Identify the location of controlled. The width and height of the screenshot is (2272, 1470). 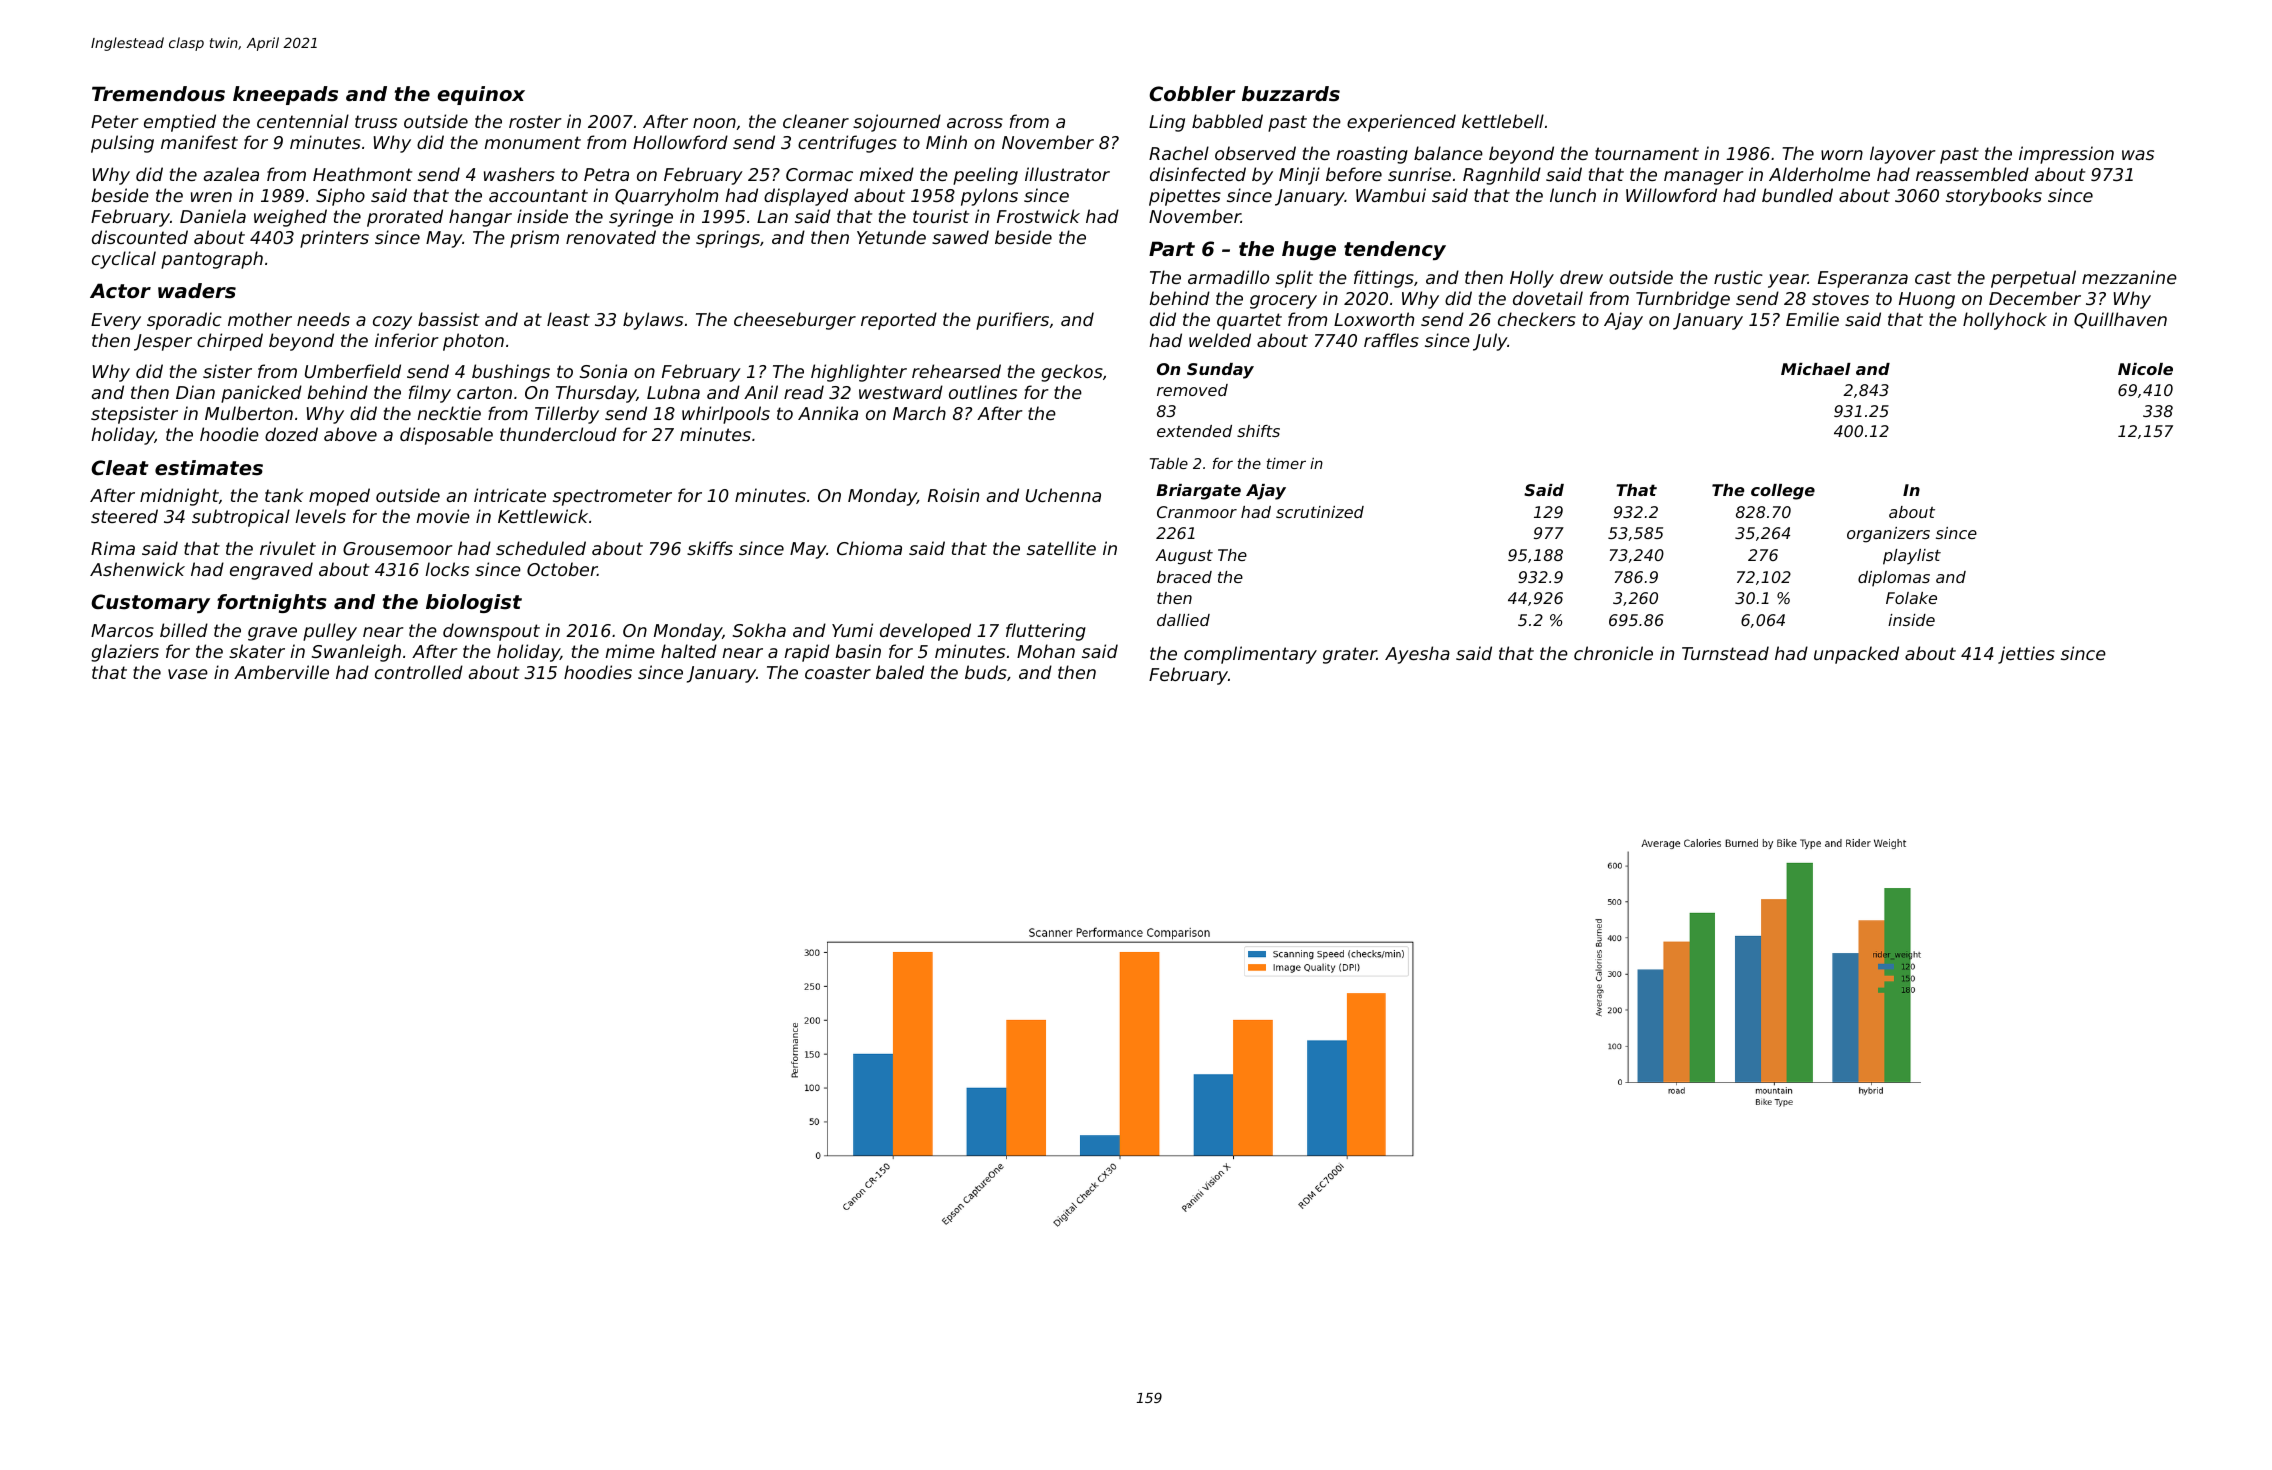
(419, 672).
